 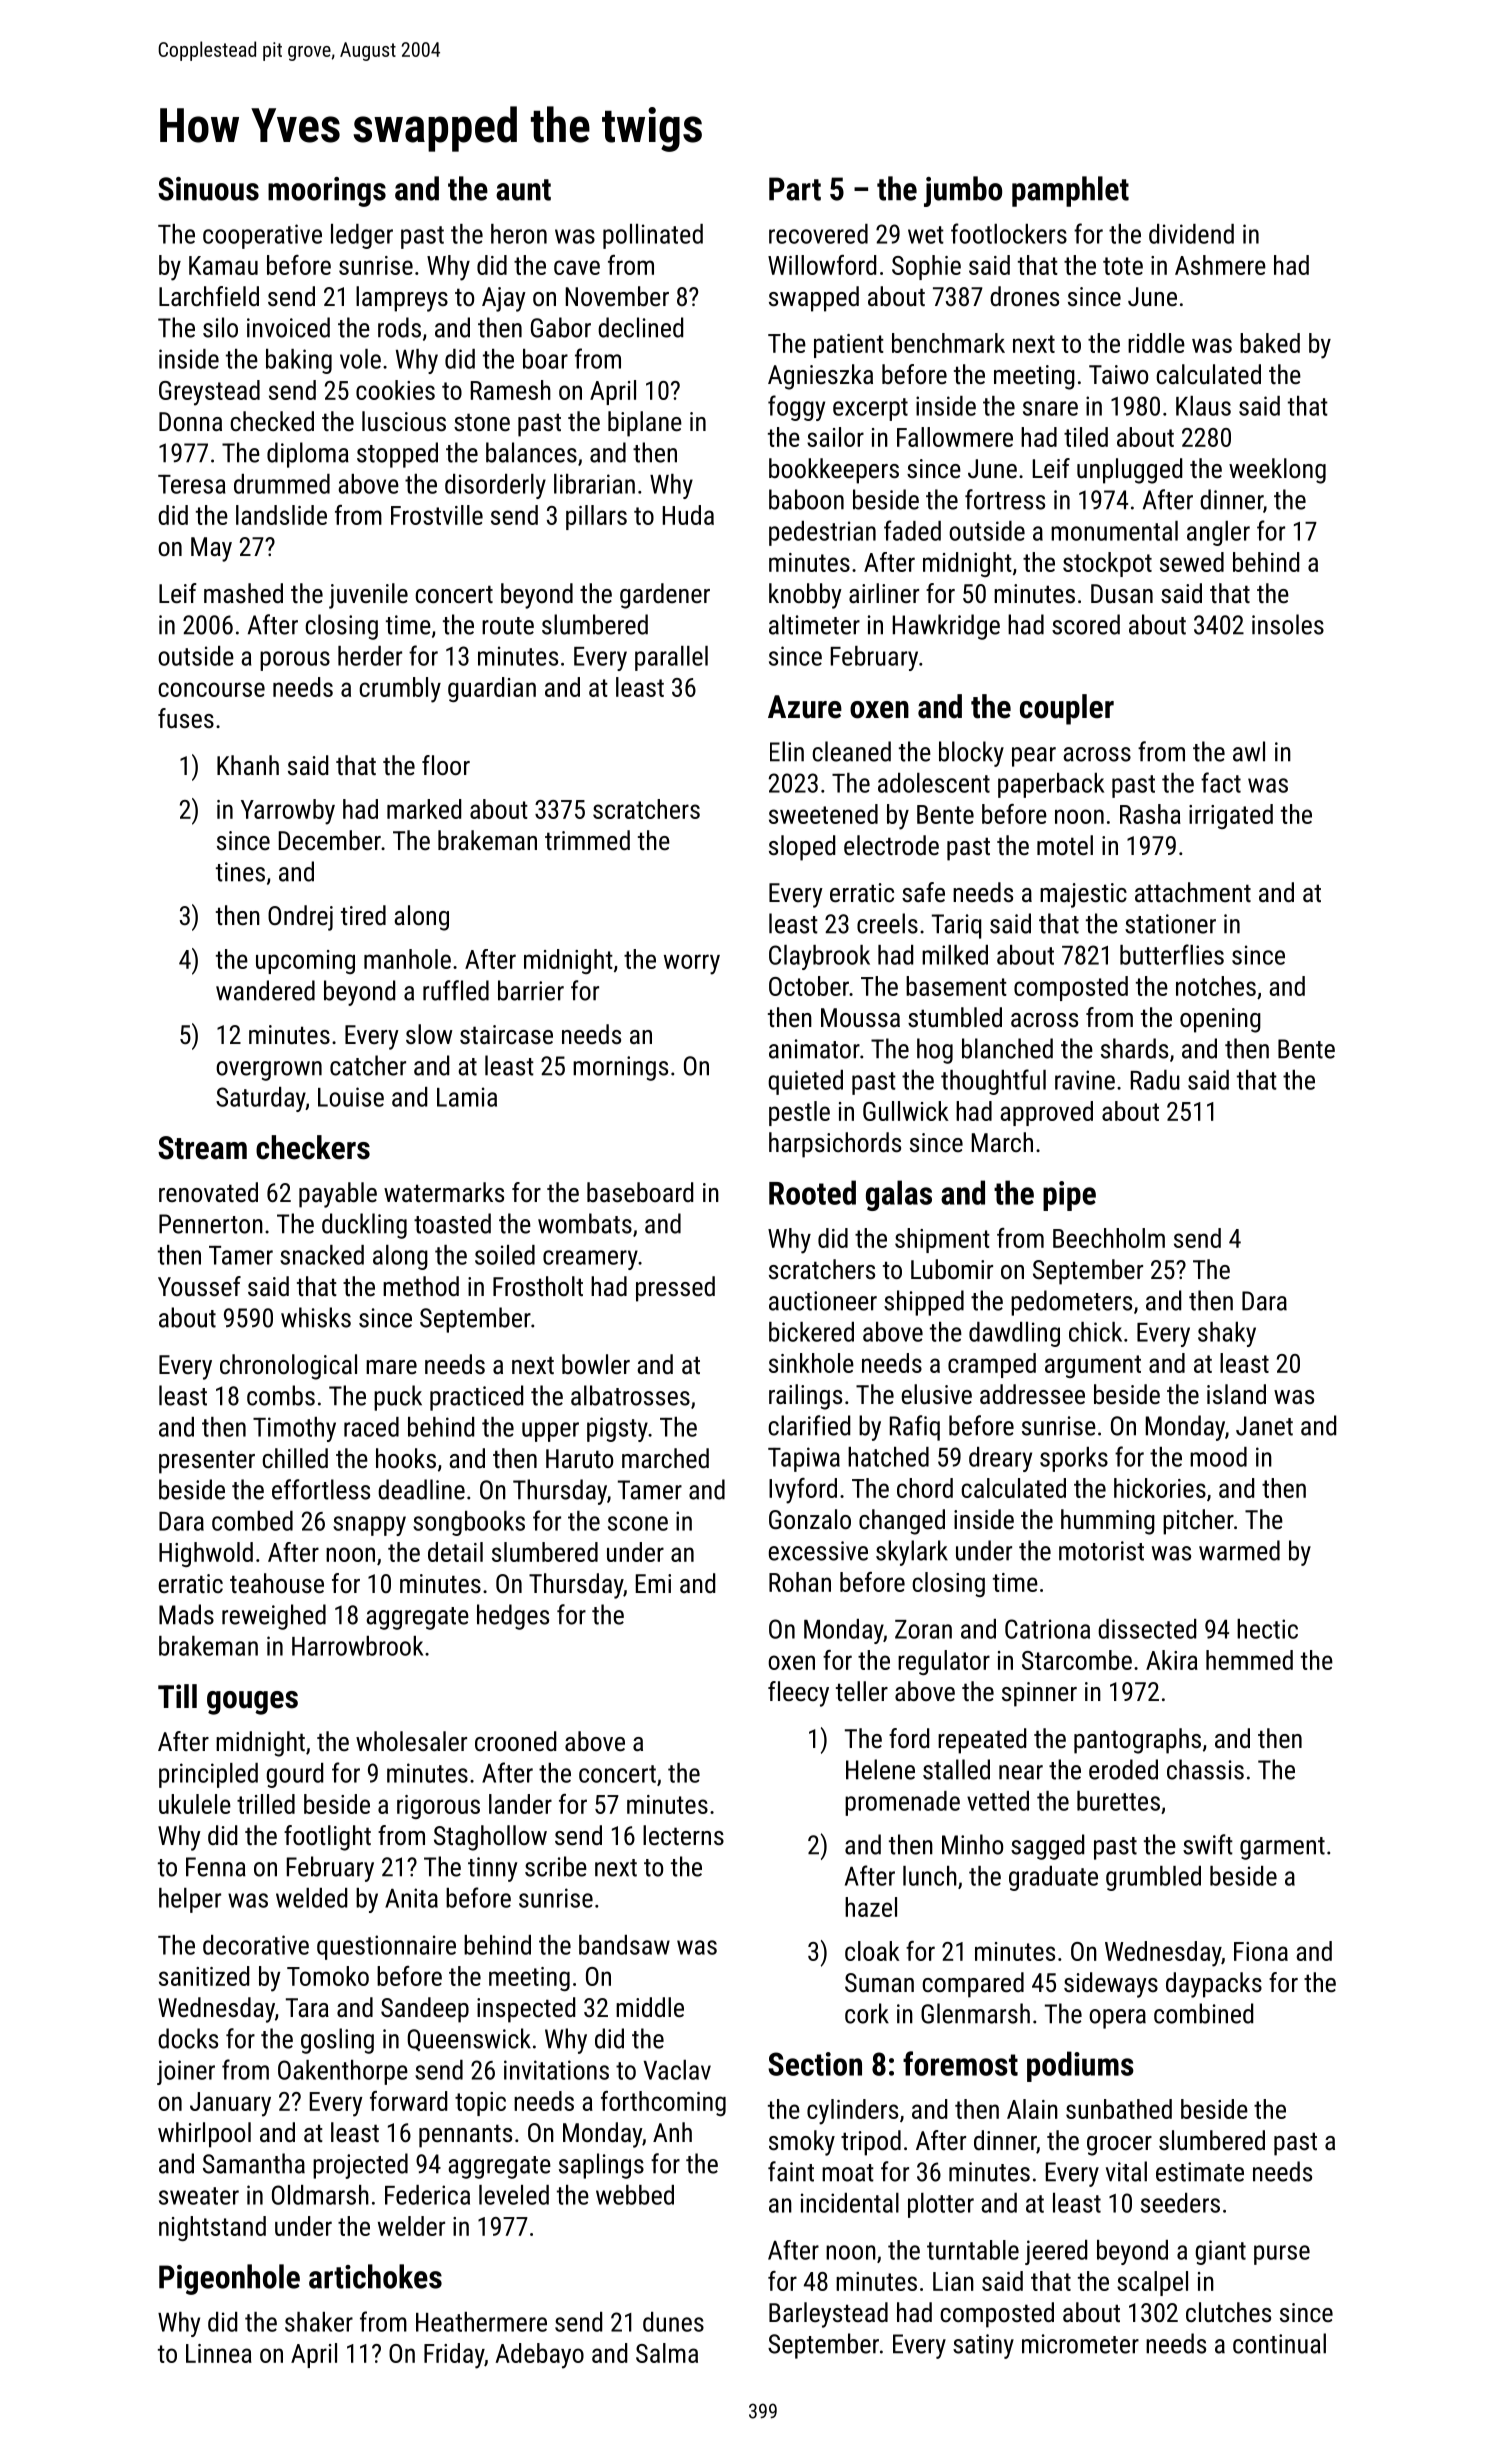 What do you see at coordinates (1192, 562) in the image?
I see `sewed` at bounding box center [1192, 562].
